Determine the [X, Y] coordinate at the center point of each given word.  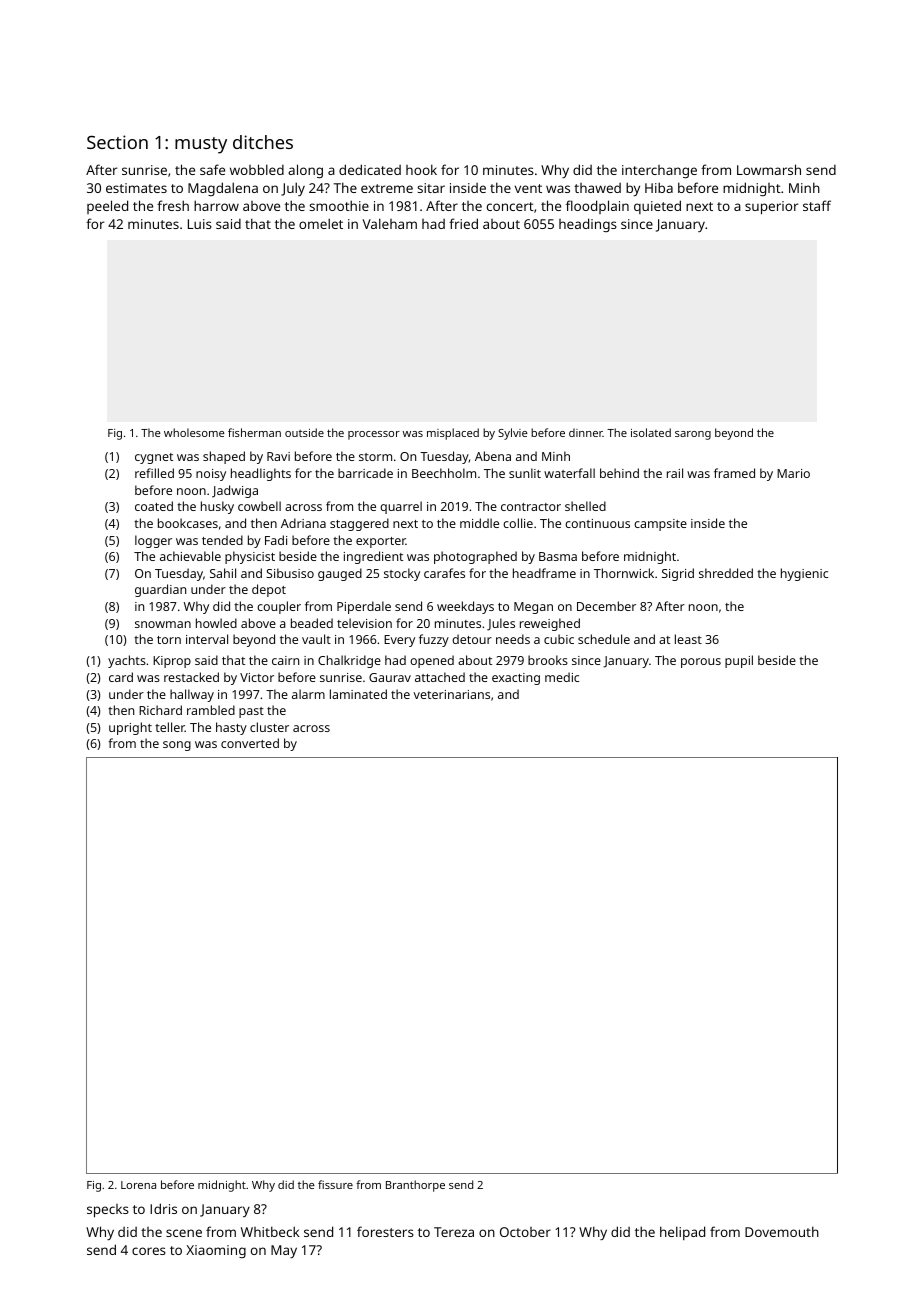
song [177, 746]
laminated [358, 694]
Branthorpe [415, 1186]
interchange [659, 171]
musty [201, 145]
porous [701, 663]
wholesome [194, 432]
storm [375, 457]
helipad [682, 1233]
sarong [693, 435]
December [606, 606]
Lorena [138, 1185]
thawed [597, 188]
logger [153, 541]
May [284, 1251]
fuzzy [434, 640]
